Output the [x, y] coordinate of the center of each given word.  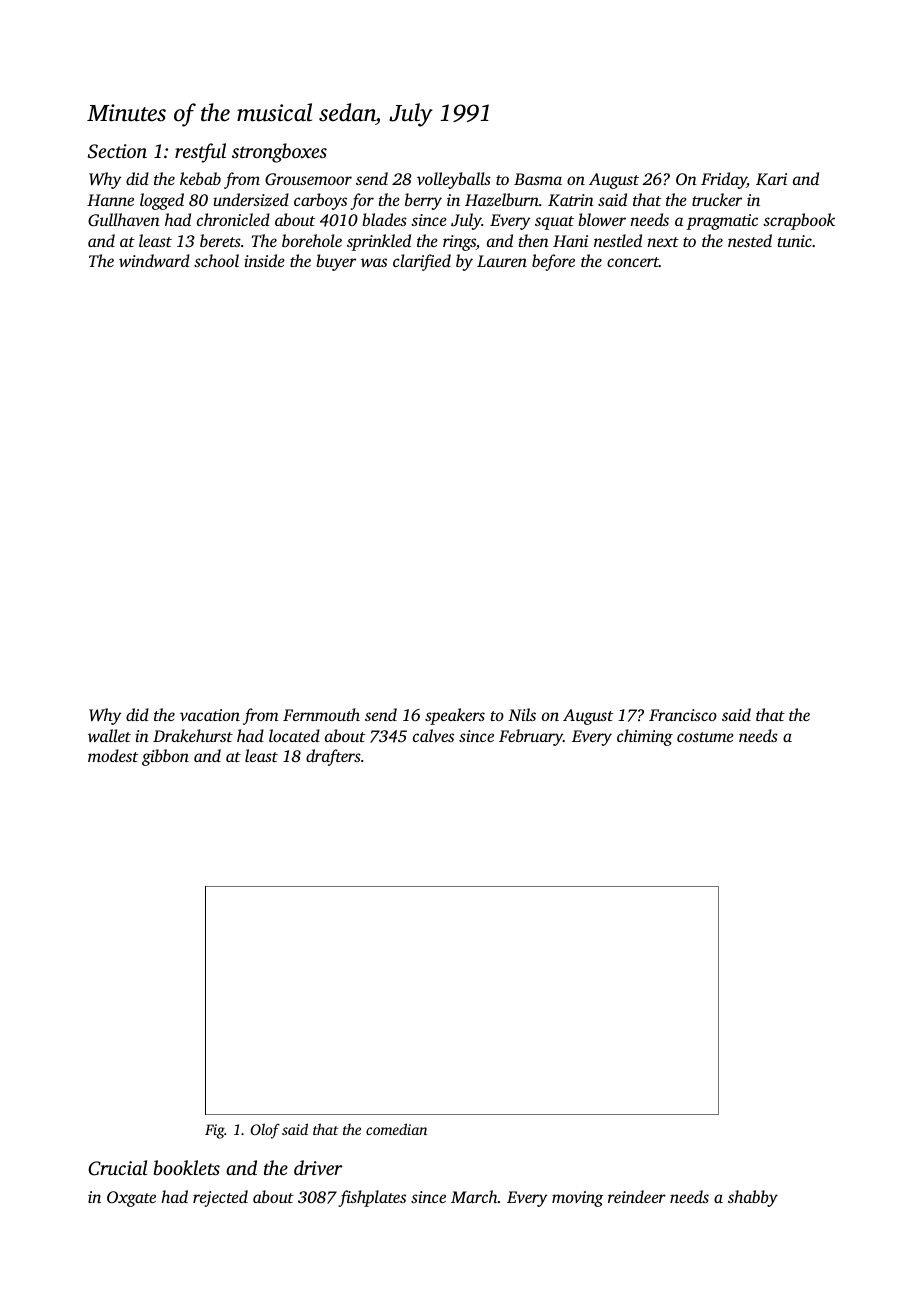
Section [117, 151]
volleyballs [454, 180]
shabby [753, 1198]
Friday [724, 180]
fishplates [372, 1198]
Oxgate [131, 1199]
